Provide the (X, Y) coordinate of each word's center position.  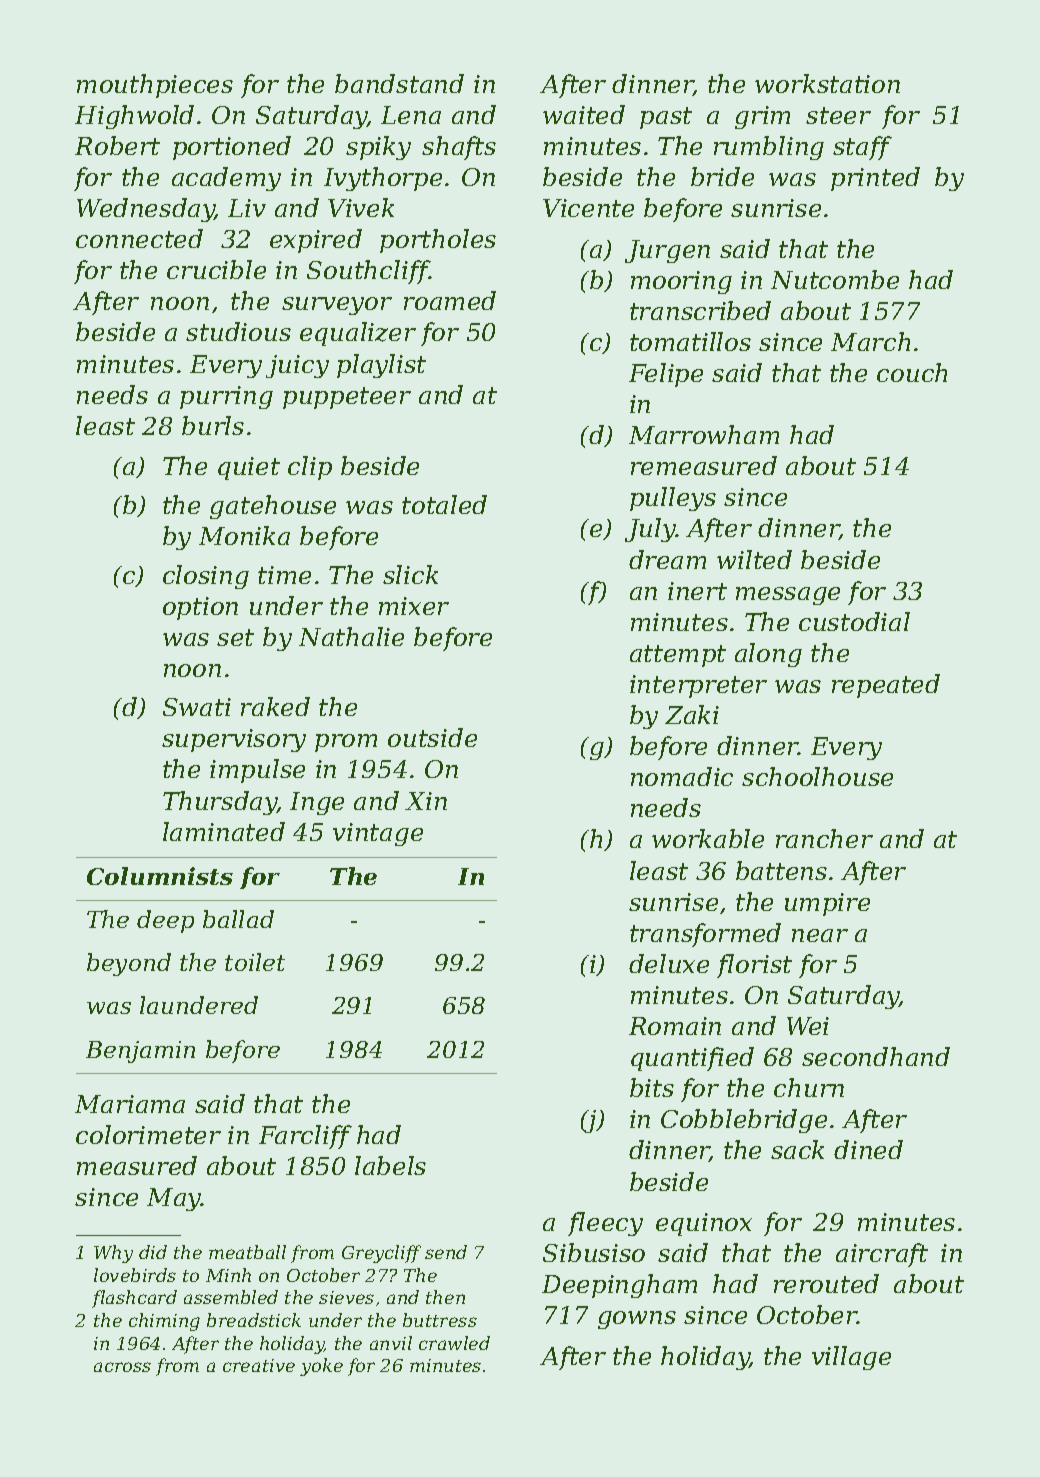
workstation (827, 83)
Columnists (160, 876)
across (122, 1367)
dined (868, 1149)
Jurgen (667, 251)
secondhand (876, 1056)
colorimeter (148, 1134)
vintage (378, 834)
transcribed (700, 310)
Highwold (134, 117)
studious (238, 331)
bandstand (399, 83)
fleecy (605, 1224)
